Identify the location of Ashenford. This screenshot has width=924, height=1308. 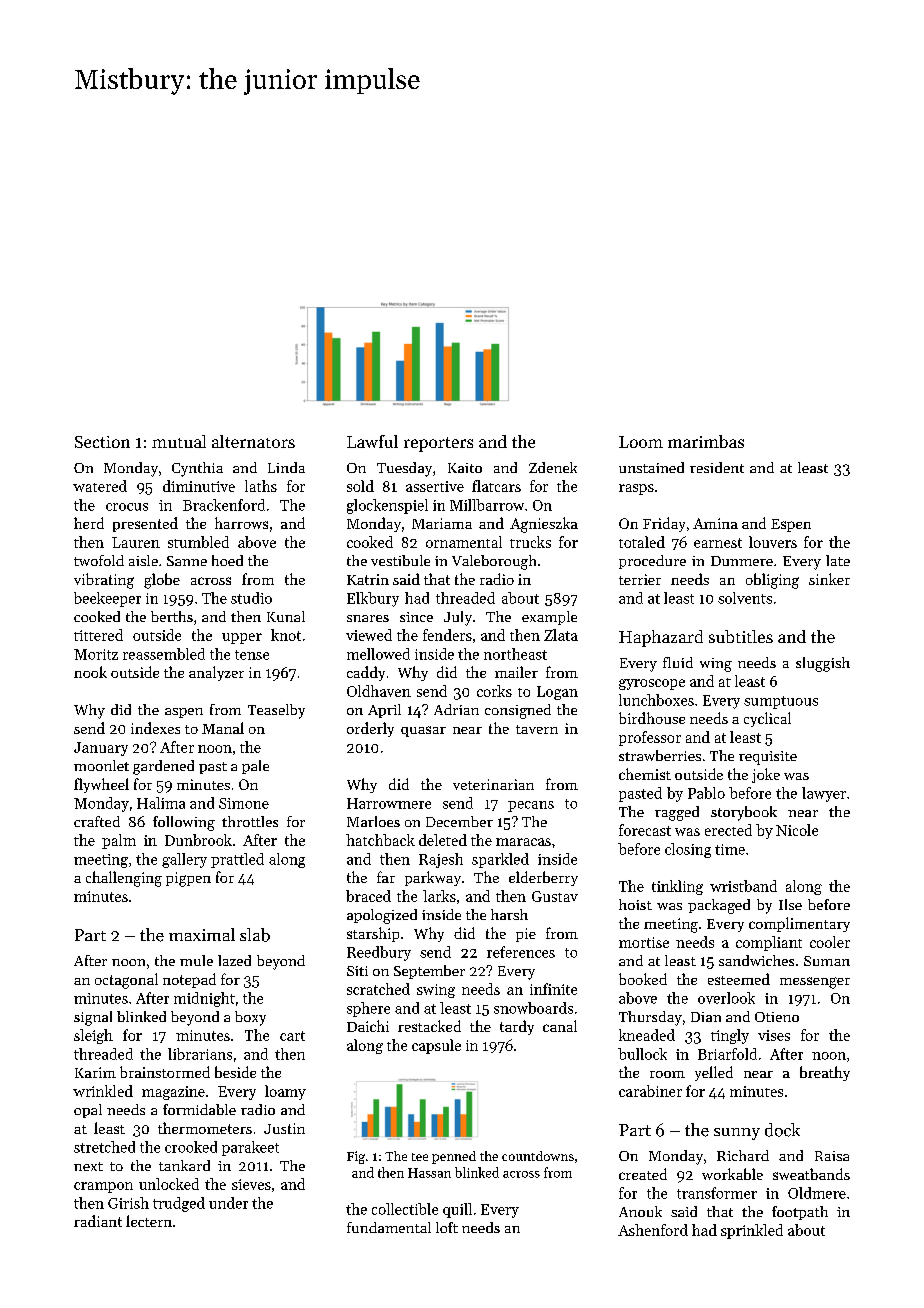
(653, 1230).
